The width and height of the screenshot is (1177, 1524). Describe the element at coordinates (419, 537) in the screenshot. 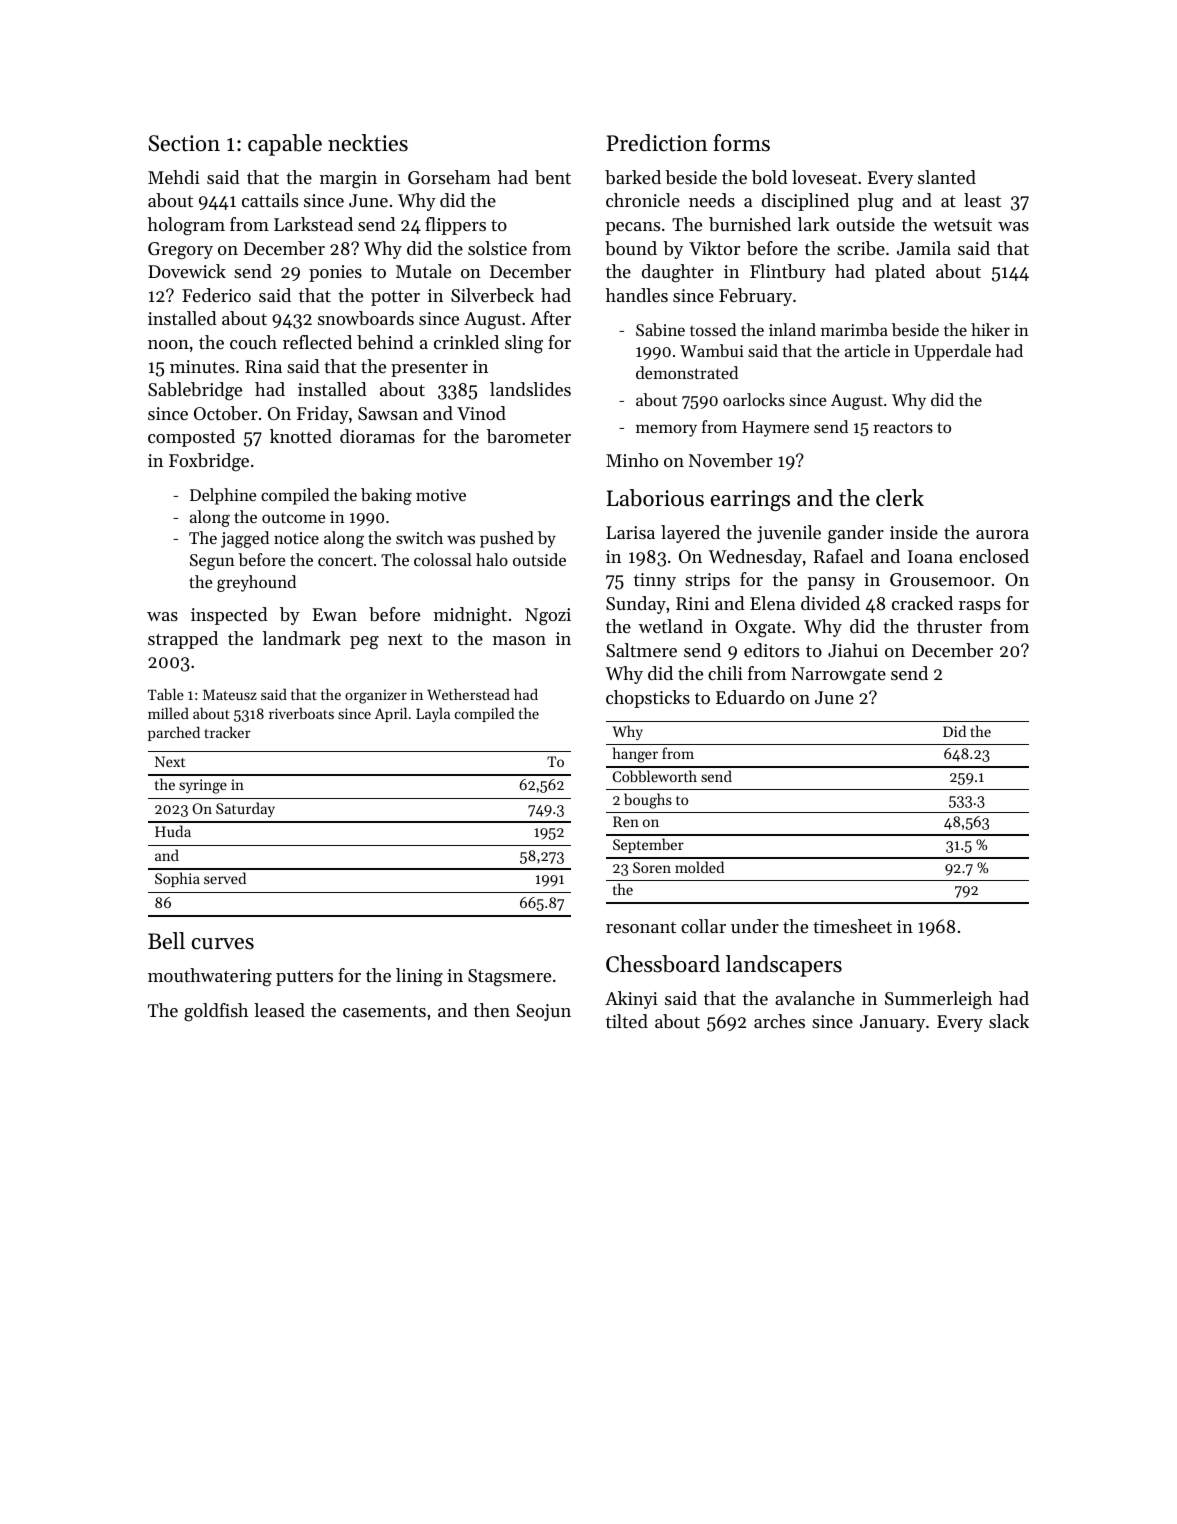

I see `switch` at that location.
